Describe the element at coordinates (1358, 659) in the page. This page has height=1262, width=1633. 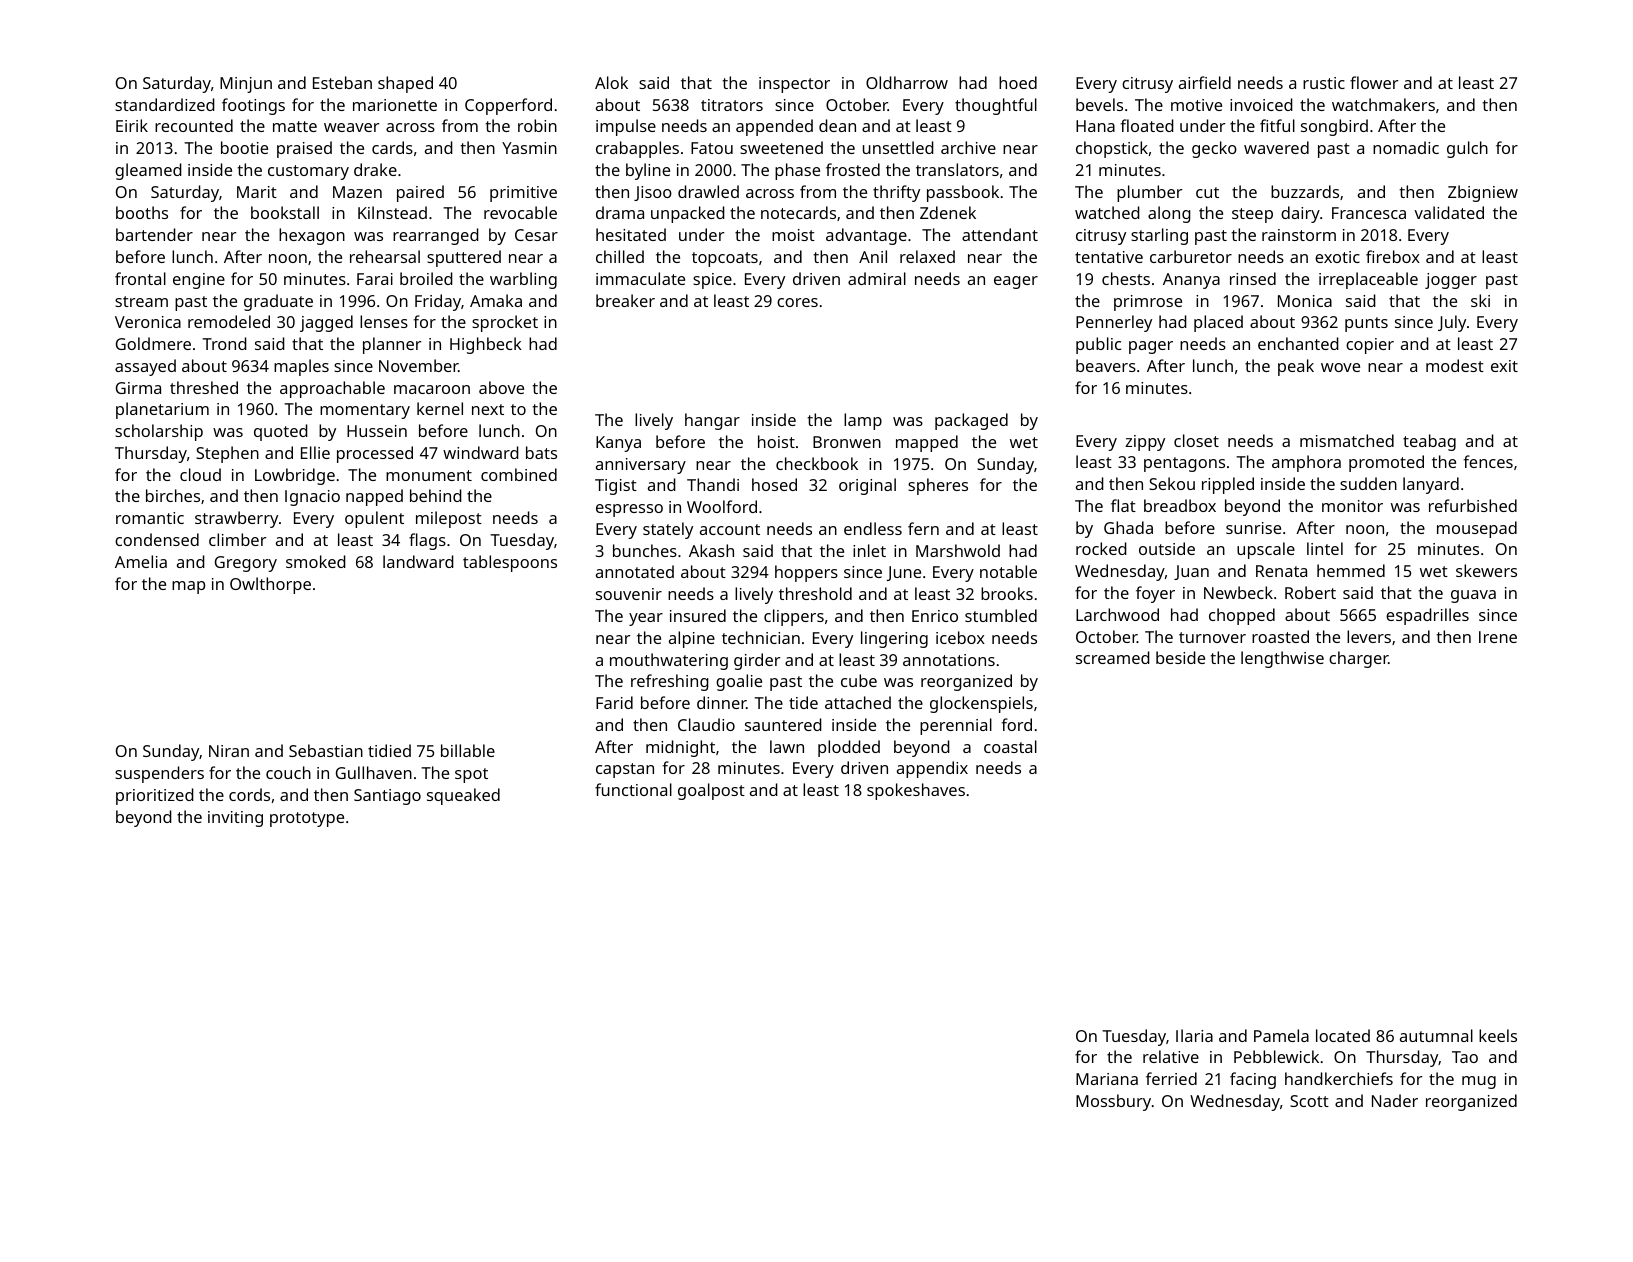
I see `charger` at that location.
